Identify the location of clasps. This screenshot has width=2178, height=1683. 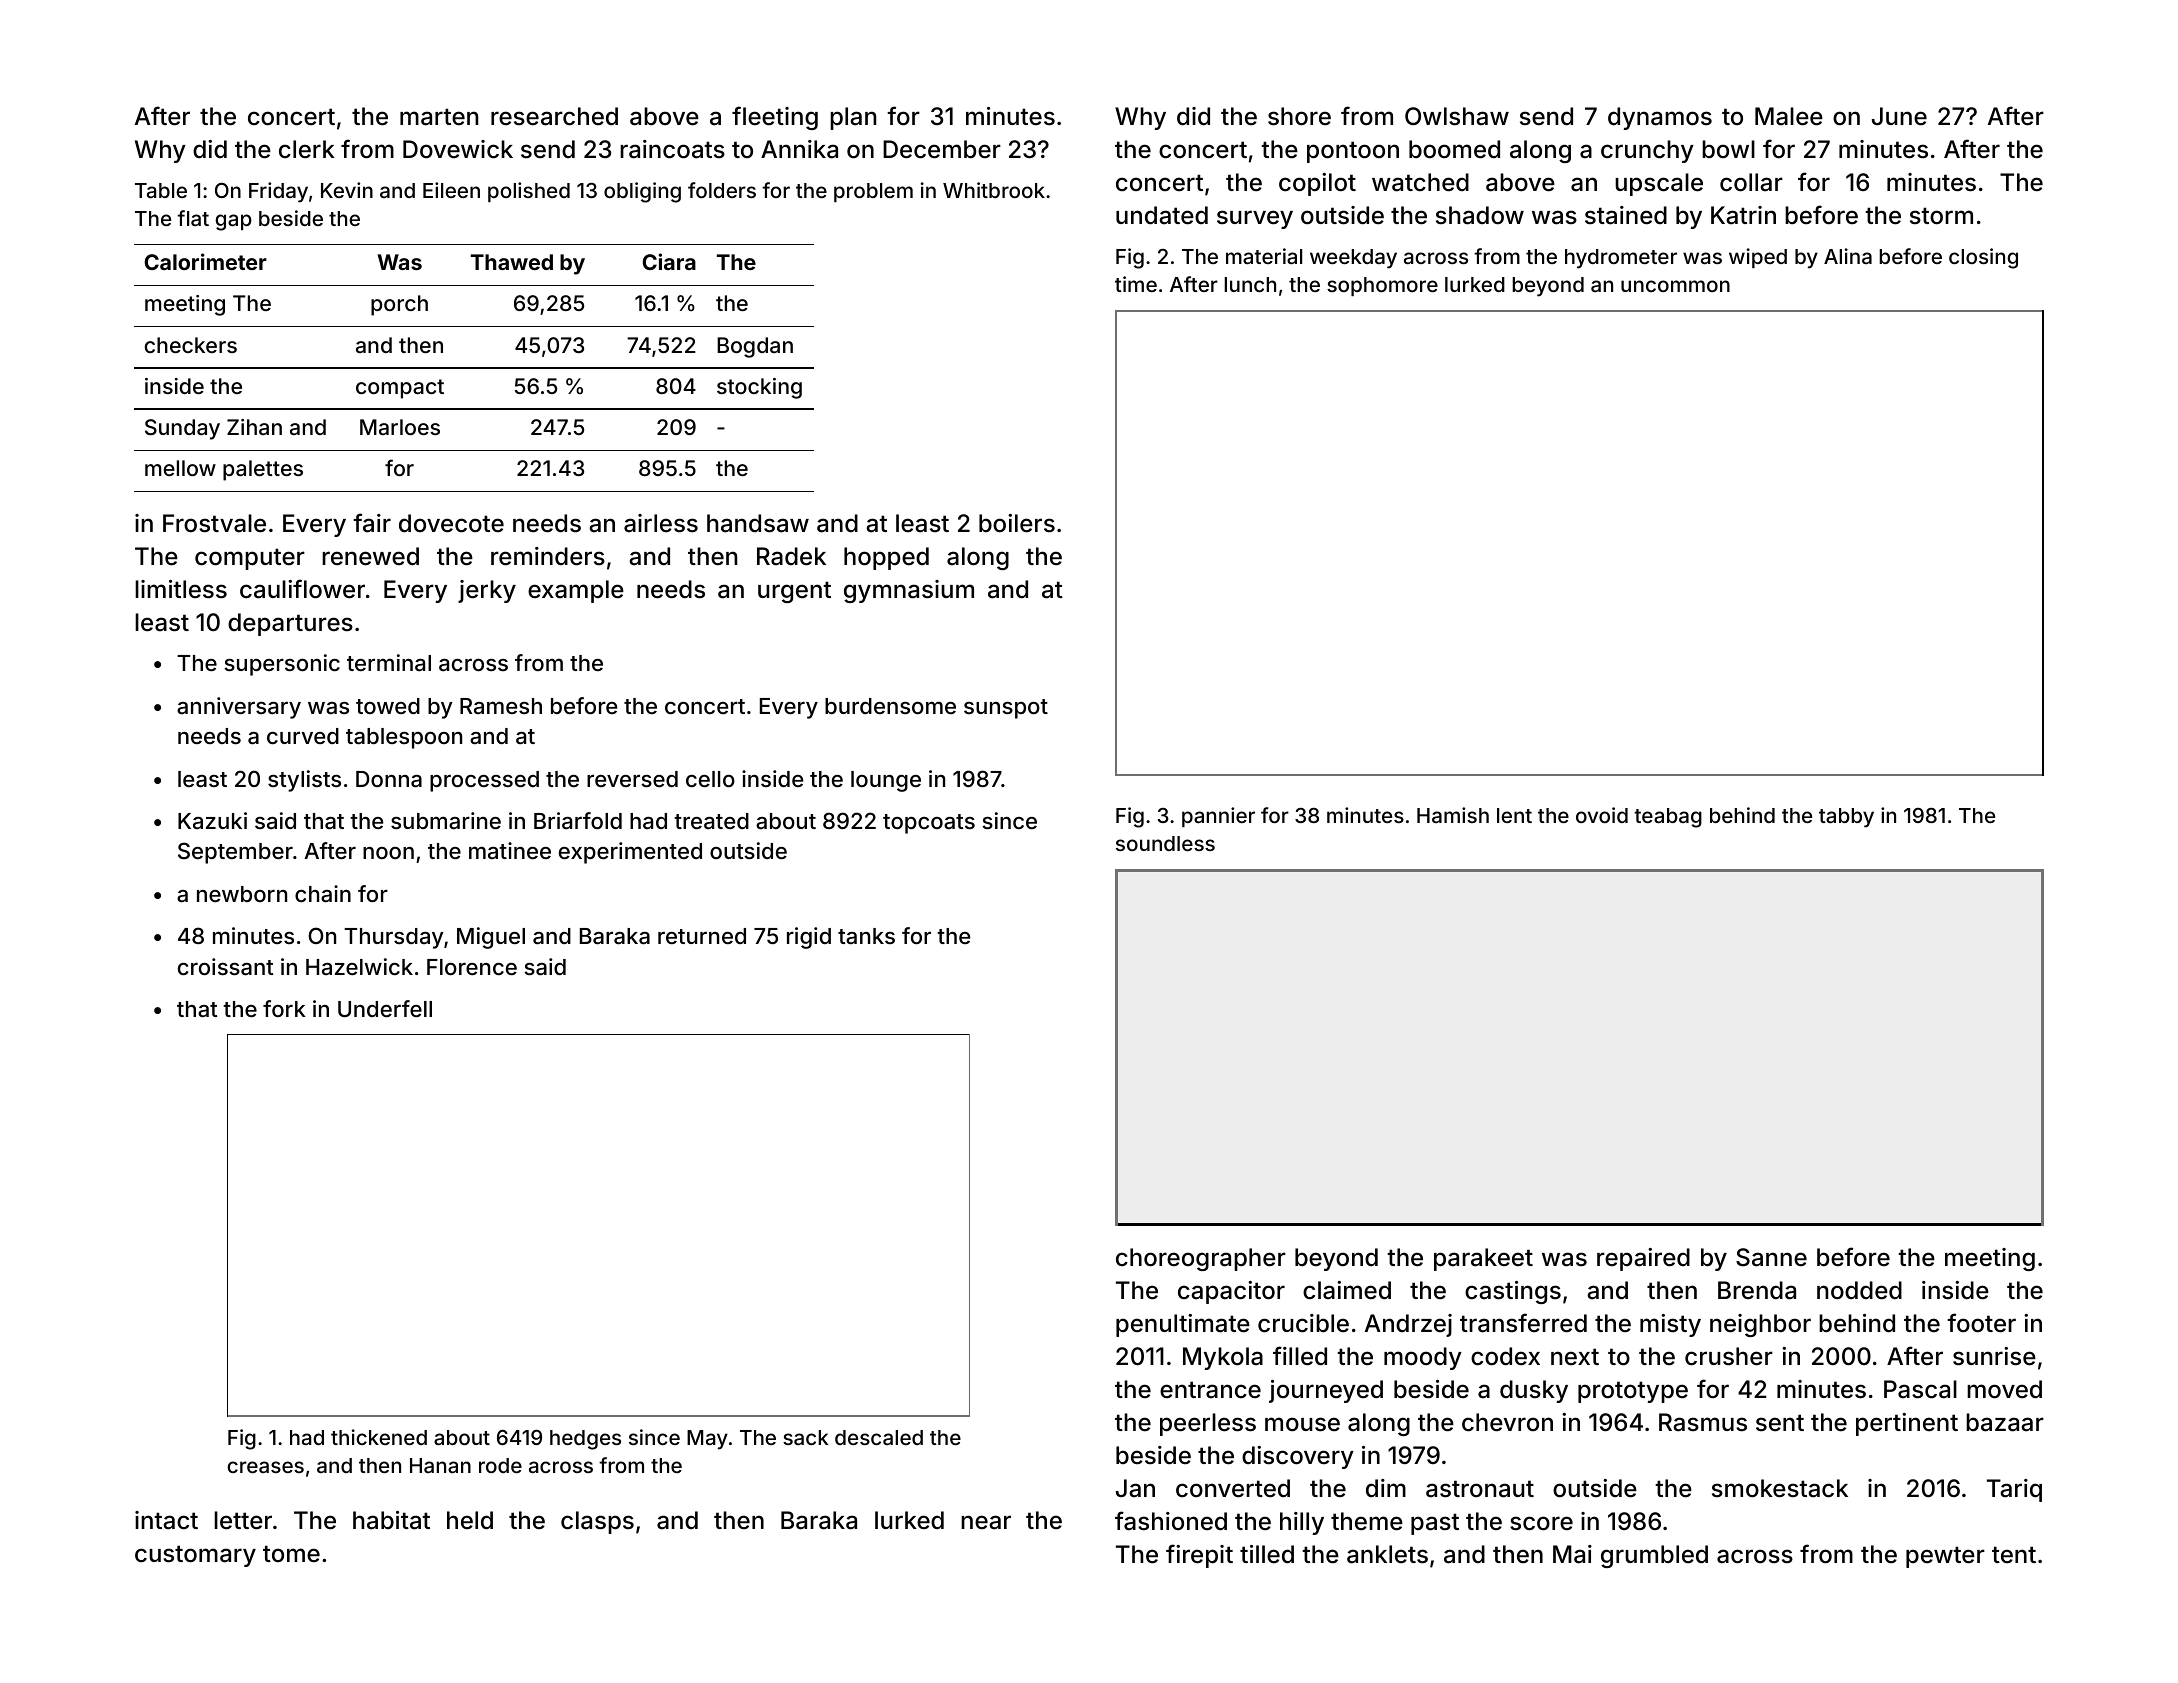
(597, 1522).
